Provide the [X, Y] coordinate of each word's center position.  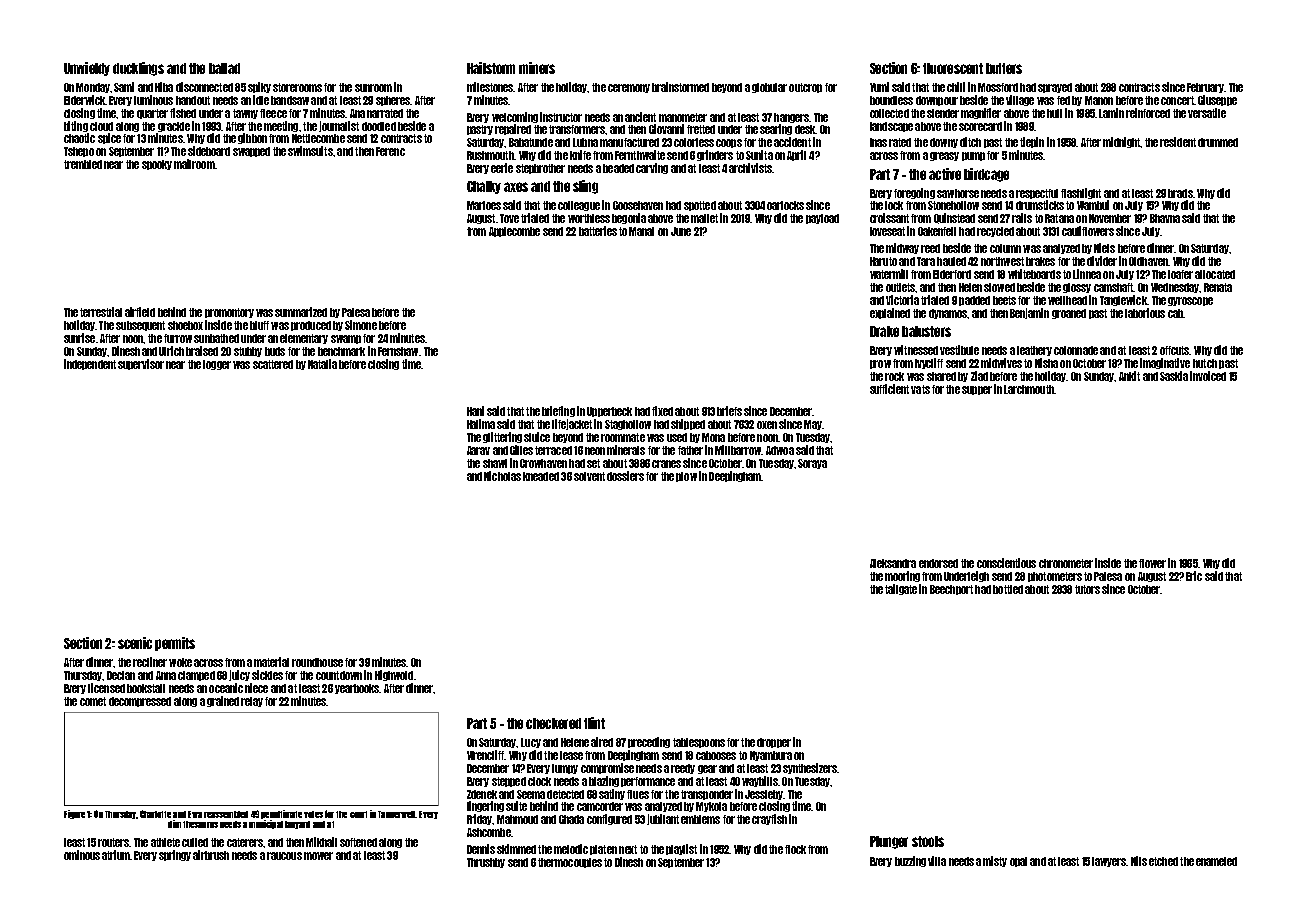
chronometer [1066, 563]
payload [822, 219]
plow [686, 477]
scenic [135, 643]
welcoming [515, 117]
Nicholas [502, 476]
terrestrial [101, 312]
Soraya [812, 464]
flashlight [1081, 193]
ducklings [138, 69]
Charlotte [155, 814]
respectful [1037, 194]
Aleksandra [893, 563]
